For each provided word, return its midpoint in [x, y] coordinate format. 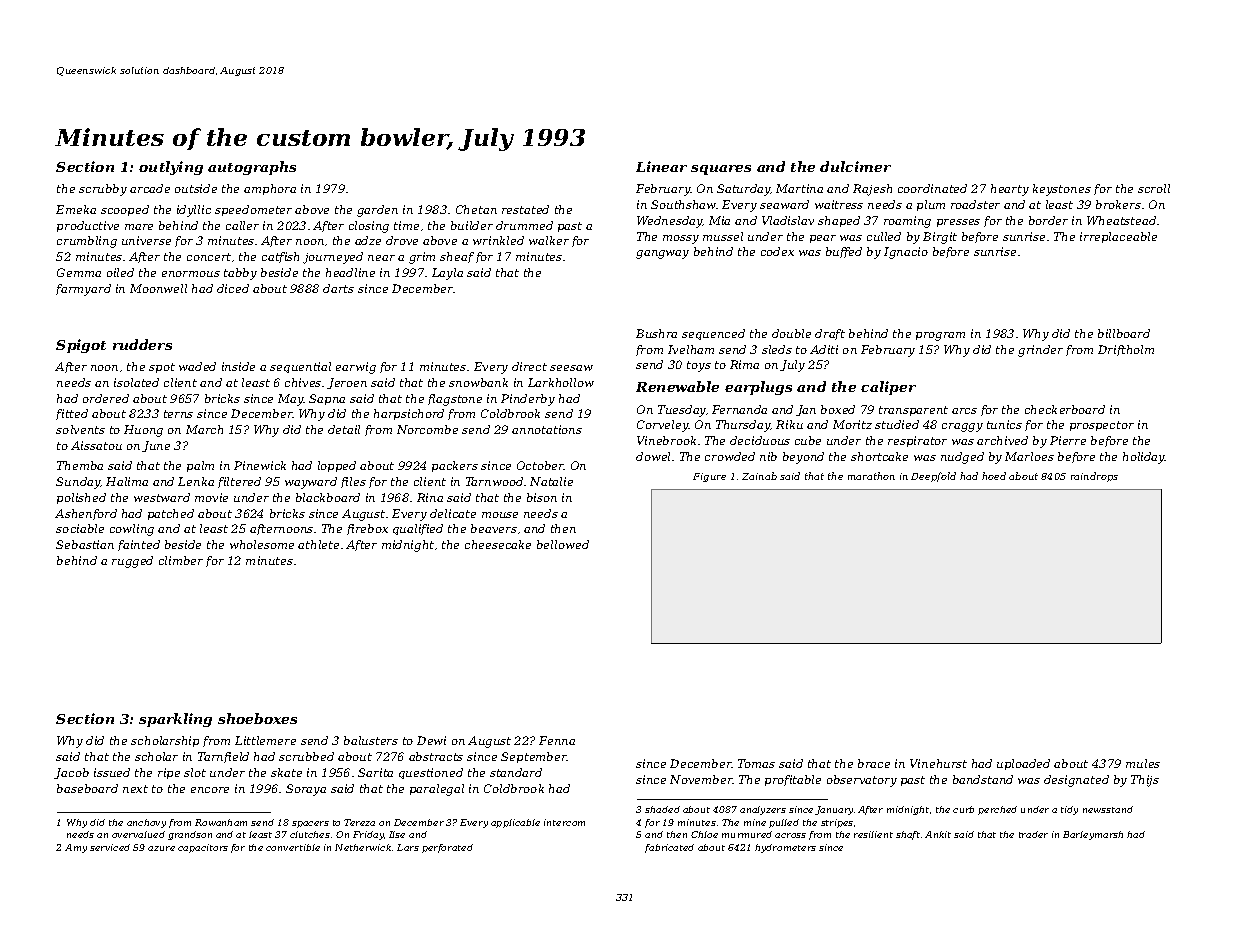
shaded [662, 809]
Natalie [551, 481]
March [204, 429]
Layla [447, 274]
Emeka [76, 209]
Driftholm [1126, 350]
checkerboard [1065, 409]
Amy [76, 848]
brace [874, 763]
